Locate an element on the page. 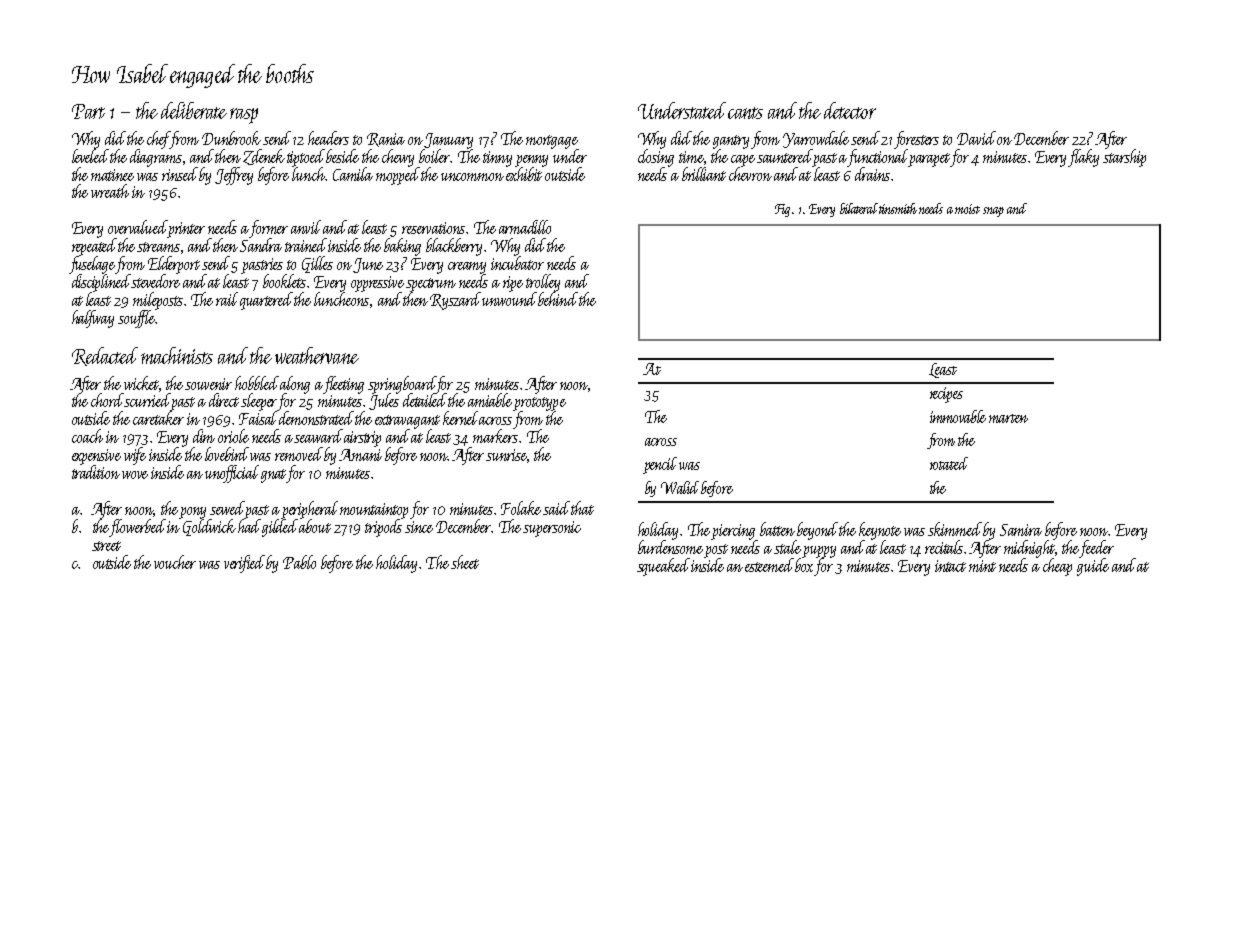 The width and height of the image is (1233, 952). foresters is located at coordinates (917, 139).
